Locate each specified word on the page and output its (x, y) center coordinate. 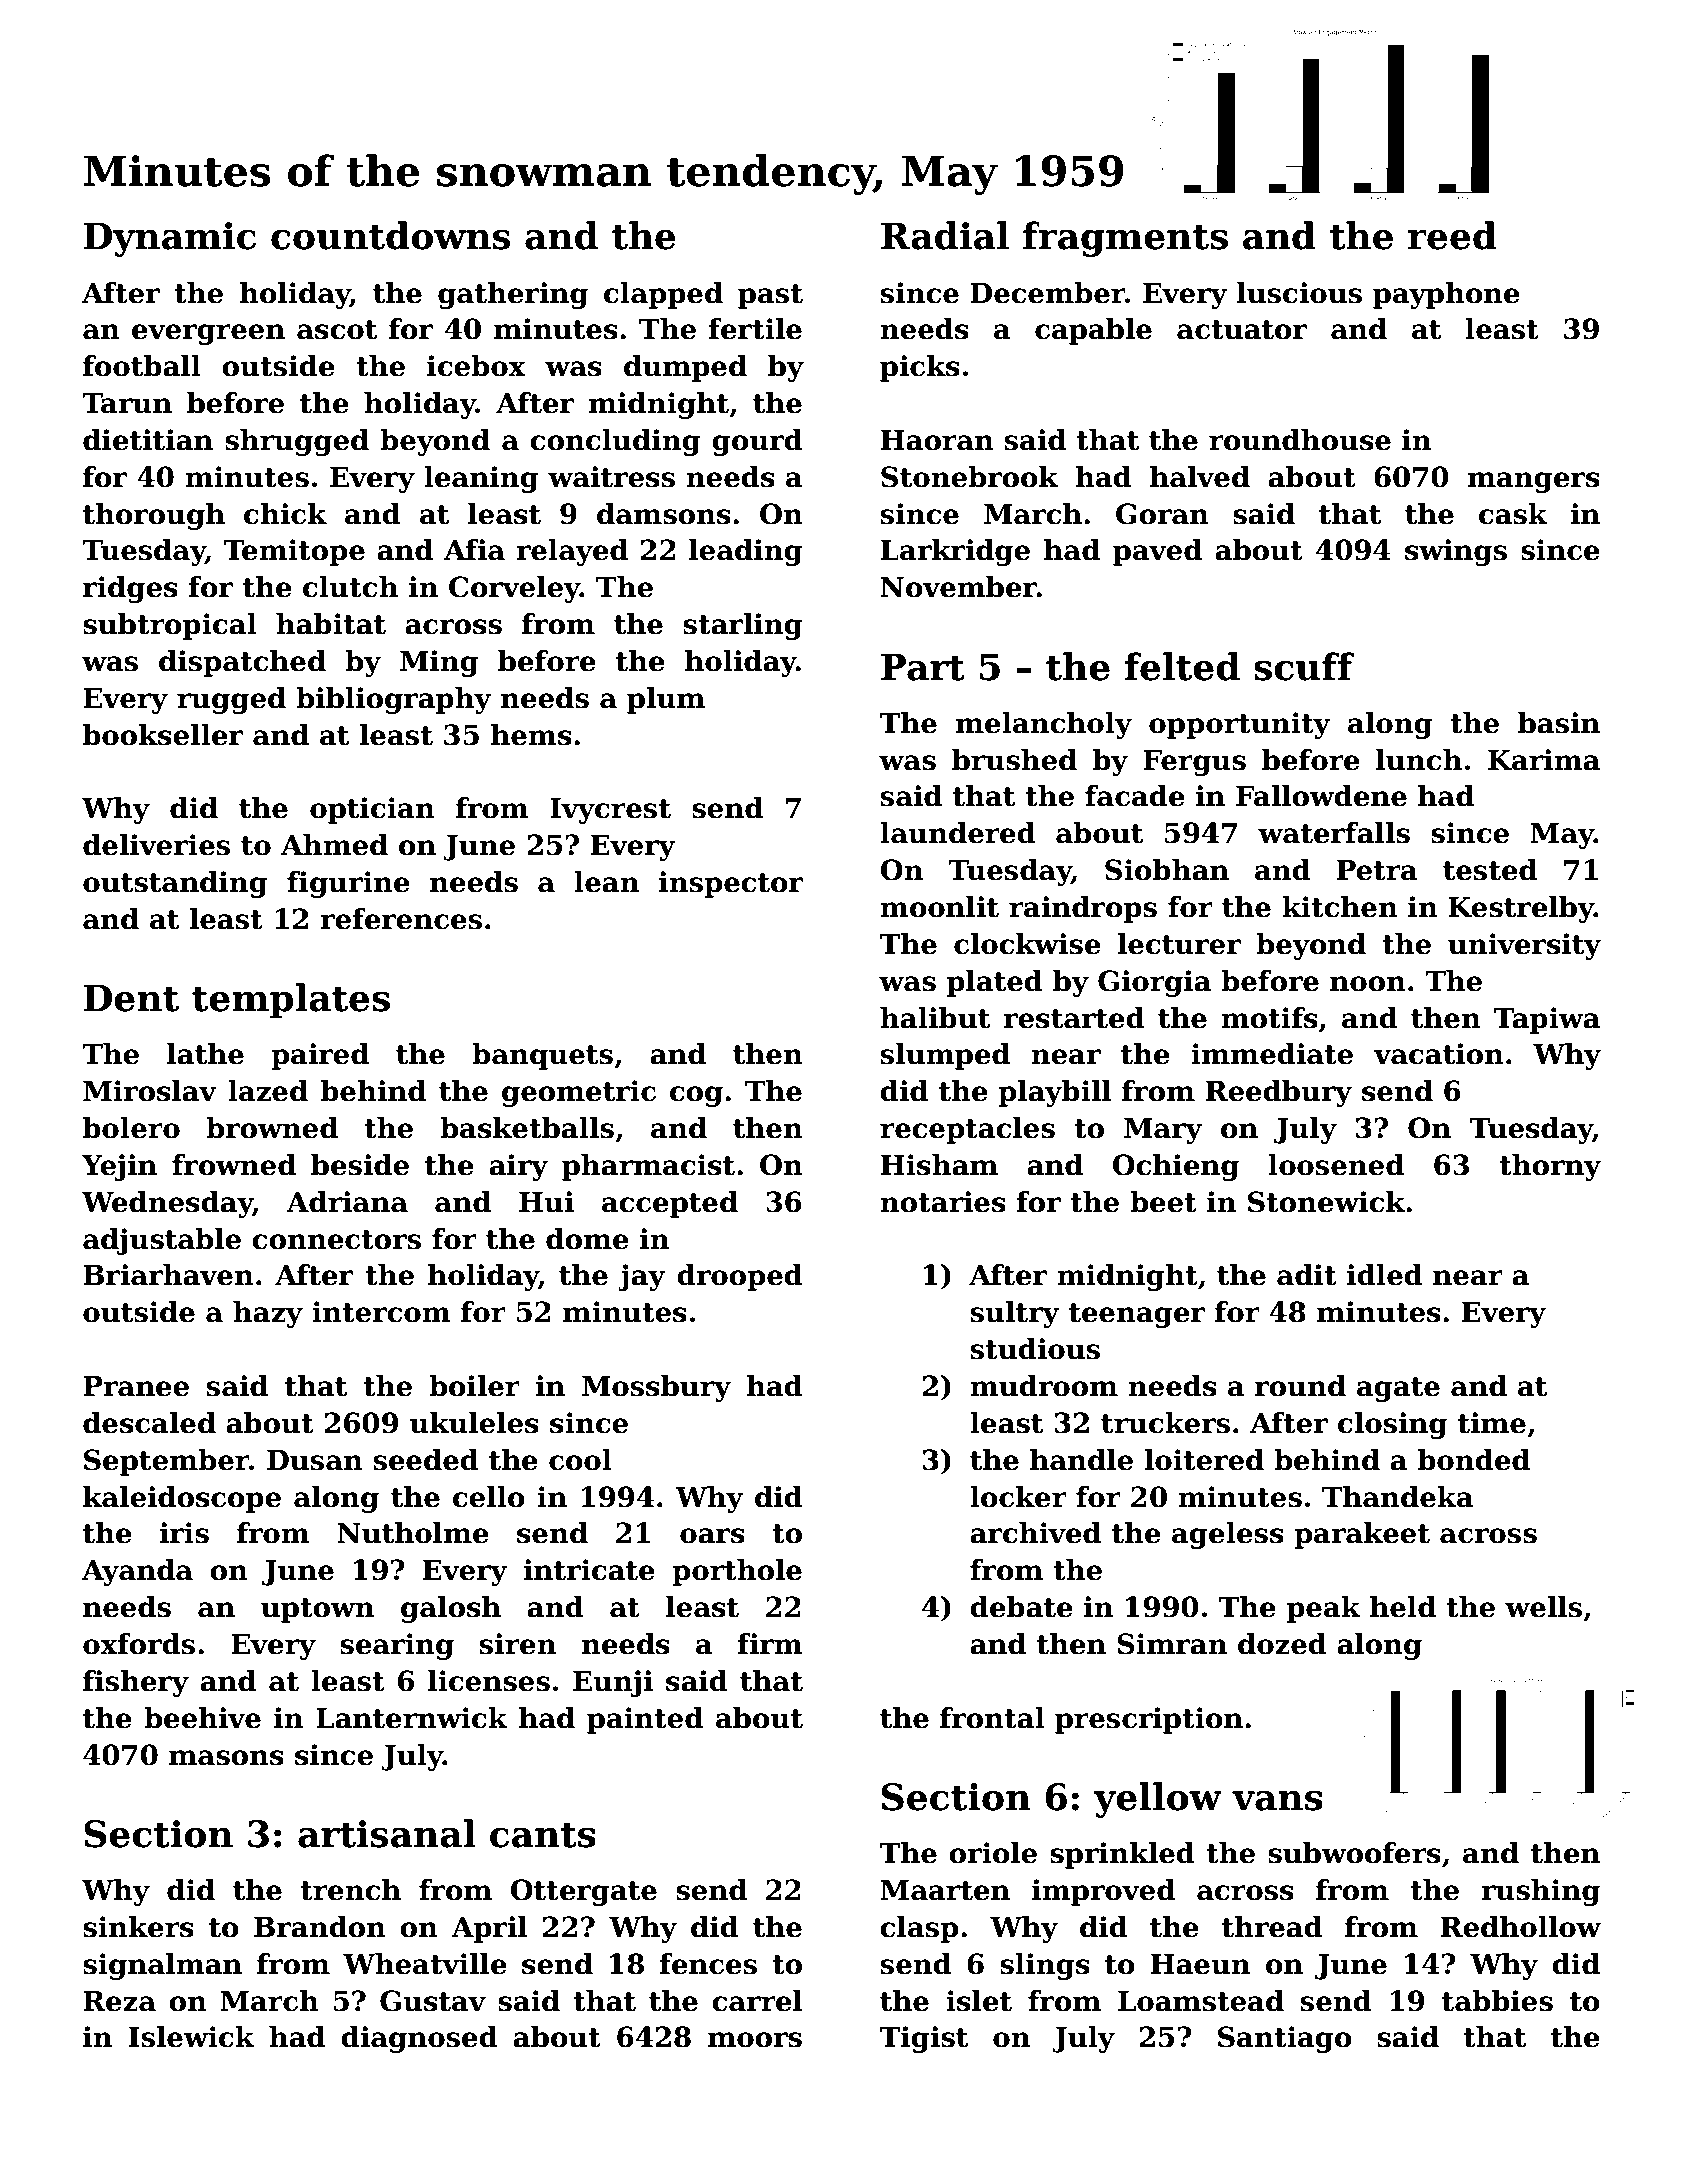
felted (1182, 666)
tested (1490, 870)
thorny (1550, 1167)
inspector (731, 884)
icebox (476, 366)
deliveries (156, 845)
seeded (426, 1460)
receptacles (967, 1130)
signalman (162, 1966)
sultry (1015, 1314)
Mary (1163, 1131)
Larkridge (955, 552)
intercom (381, 1312)
